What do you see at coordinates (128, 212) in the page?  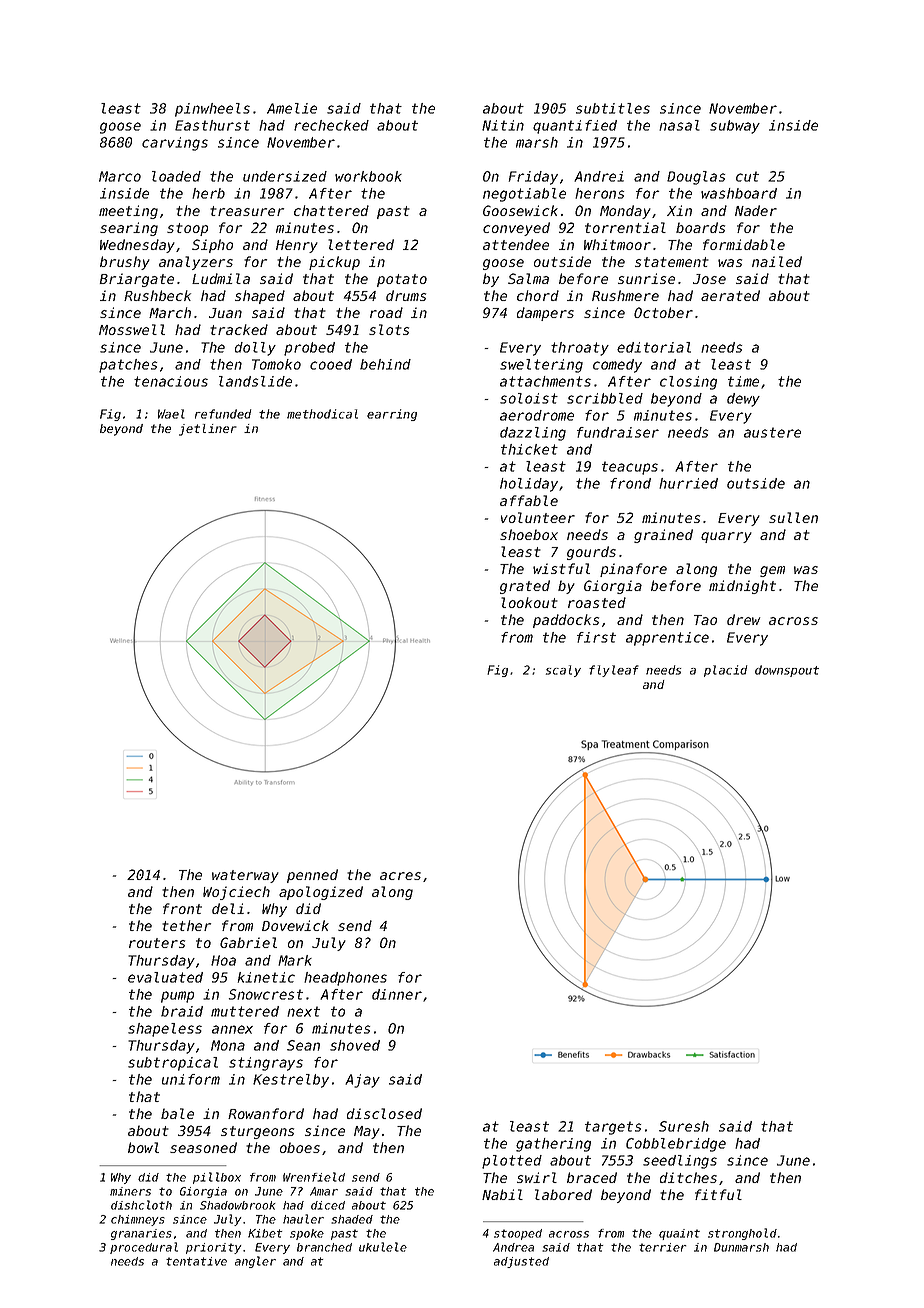 I see `meeting` at bounding box center [128, 212].
